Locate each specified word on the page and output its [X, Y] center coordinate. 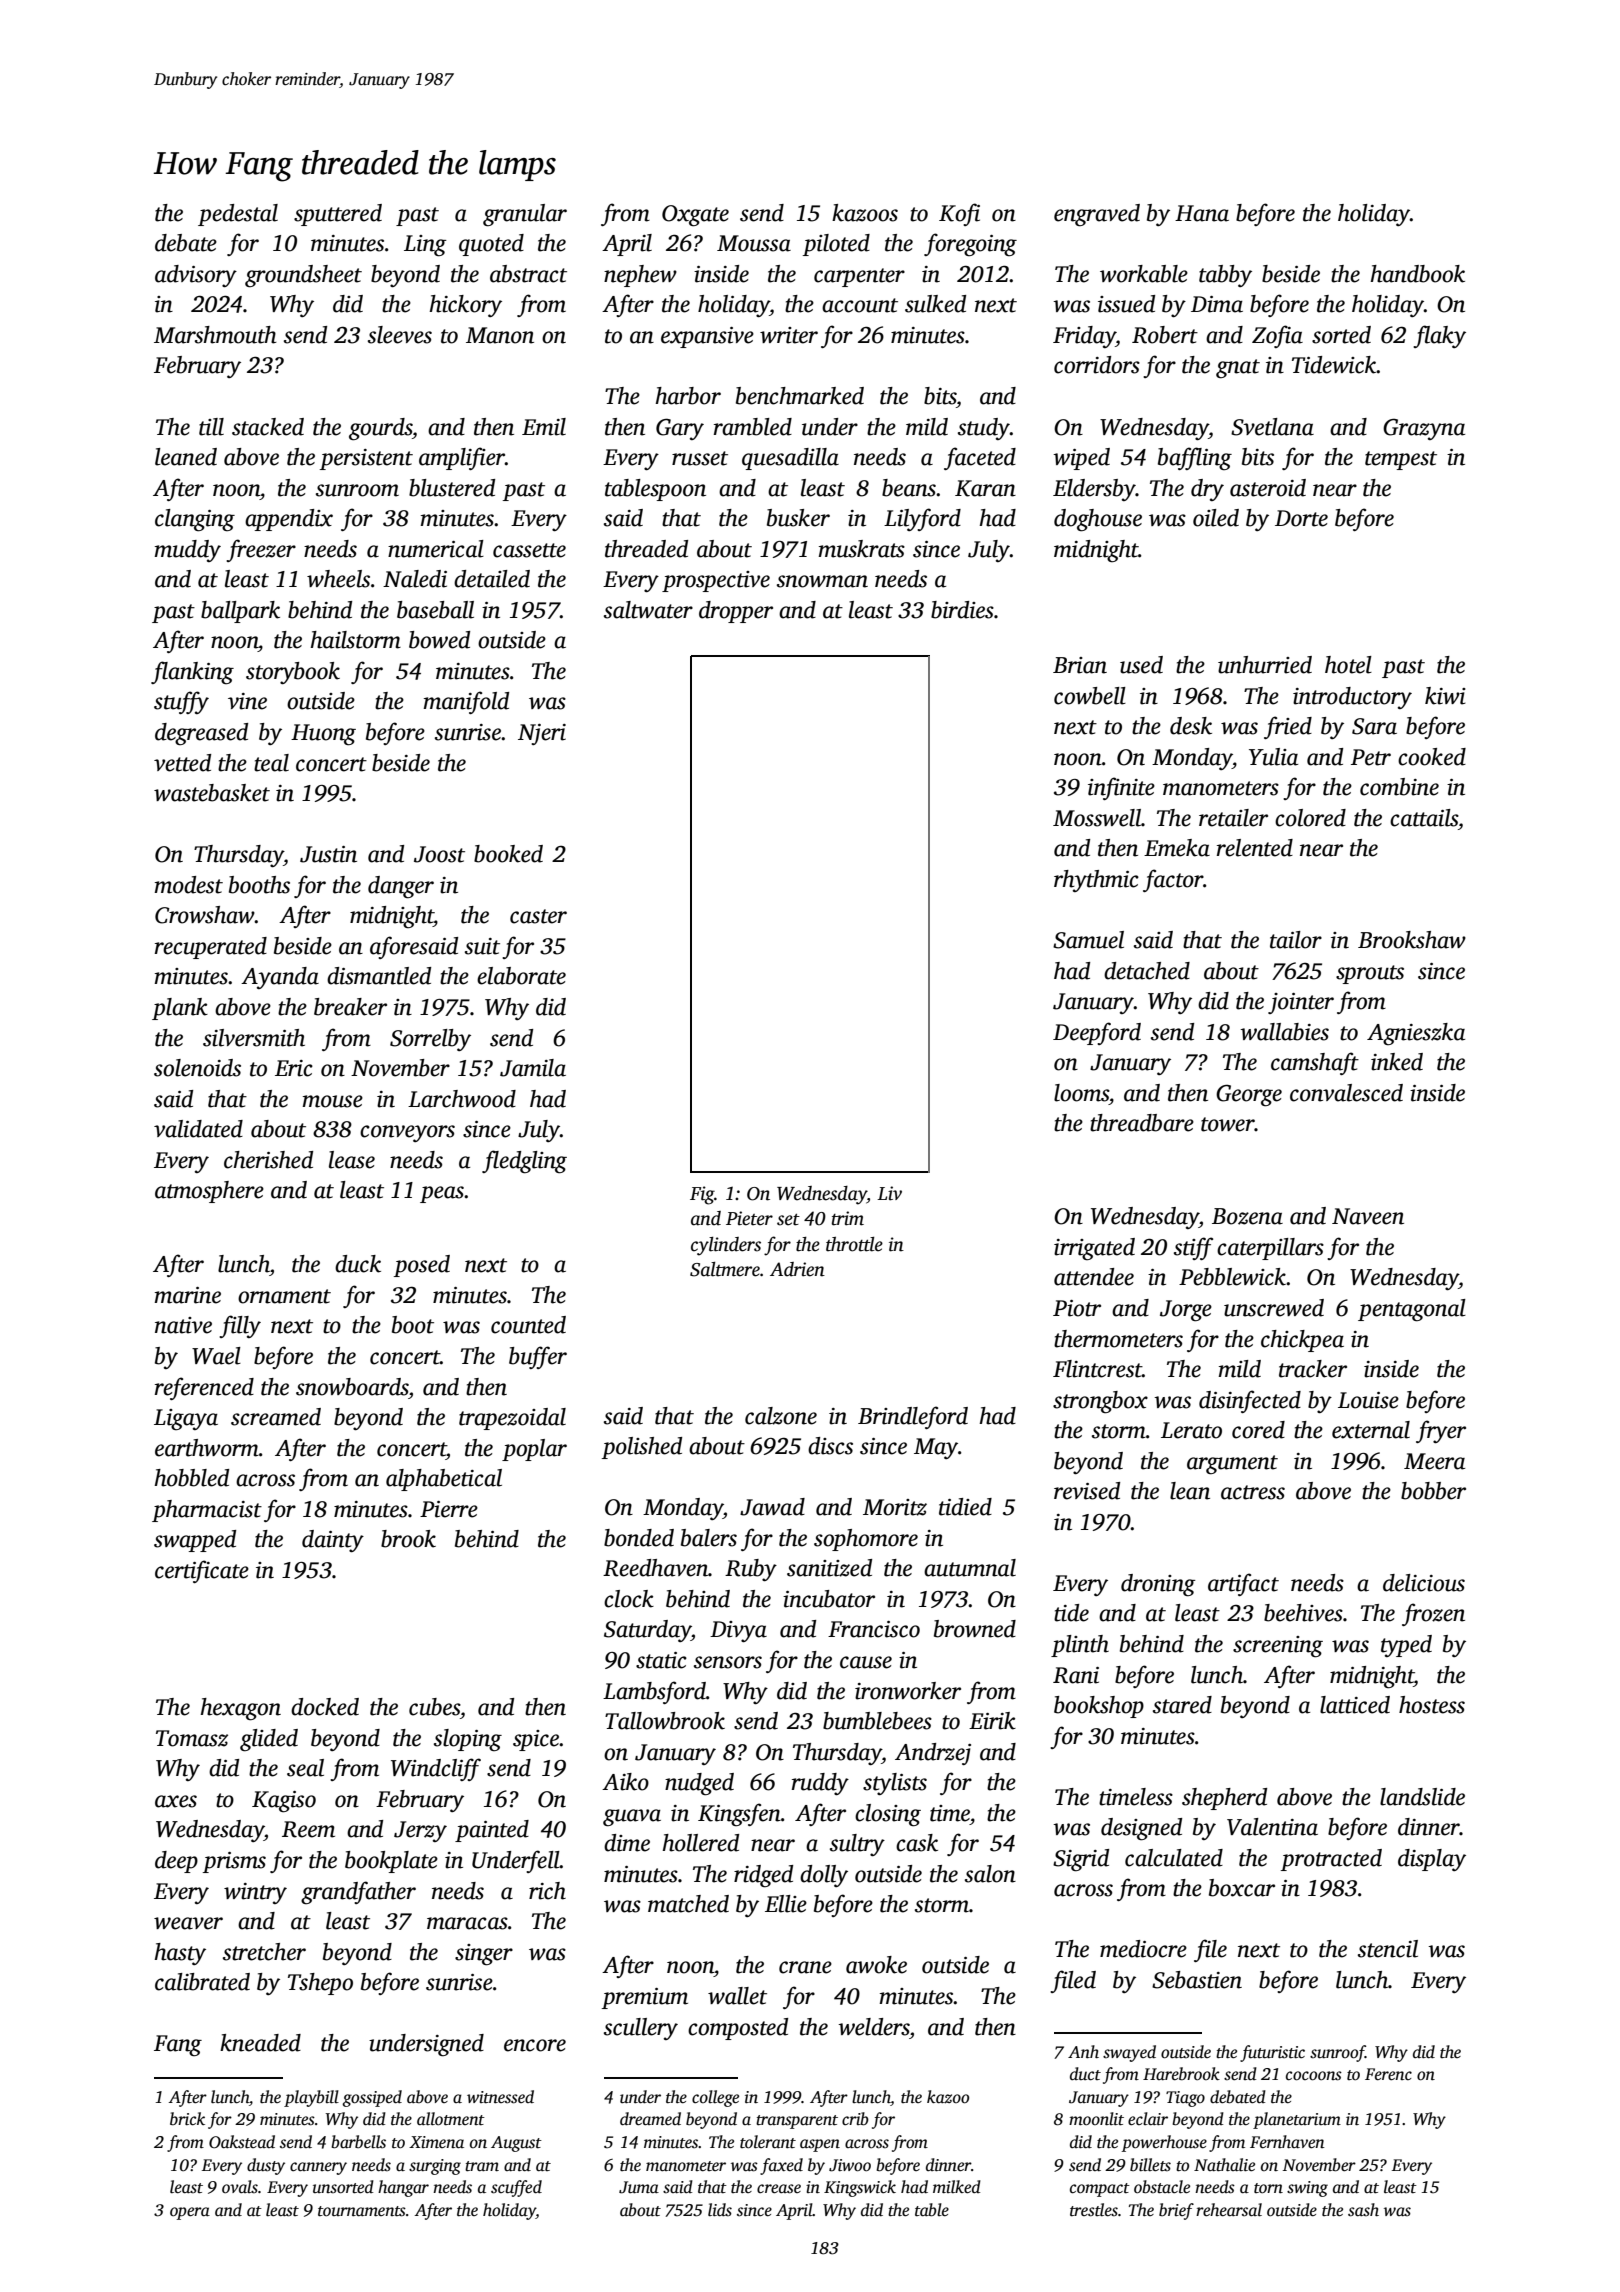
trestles [1094, 2210]
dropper [736, 612]
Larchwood [462, 1099]
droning [1158, 1585]
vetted [182, 763]
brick [187, 2119]
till [211, 427]
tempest [1401, 460]
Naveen [1368, 1216]
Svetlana [1272, 427]
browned [975, 1629]
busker [798, 518]
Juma [639, 2187]
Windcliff [436, 1769]
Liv [889, 1193]
